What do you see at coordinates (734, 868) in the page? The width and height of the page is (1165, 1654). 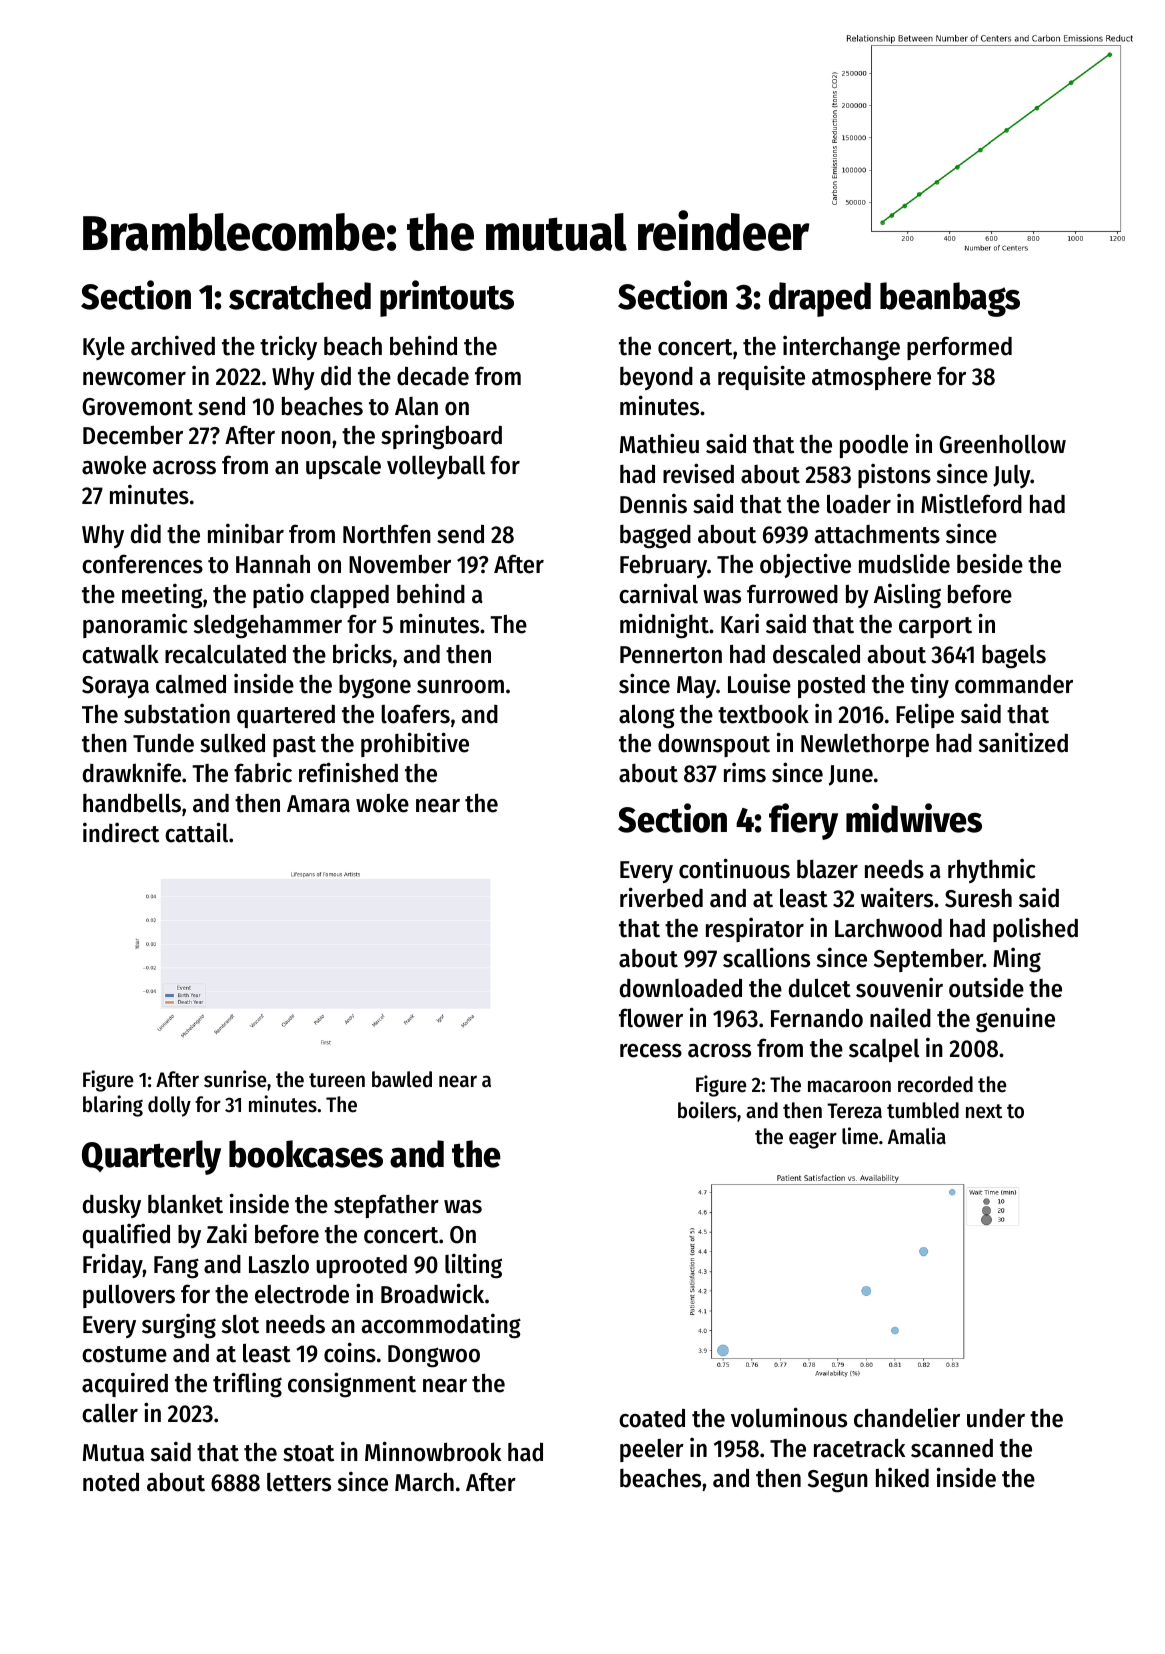 I see `continuous` at bounding box center [734, 868].
